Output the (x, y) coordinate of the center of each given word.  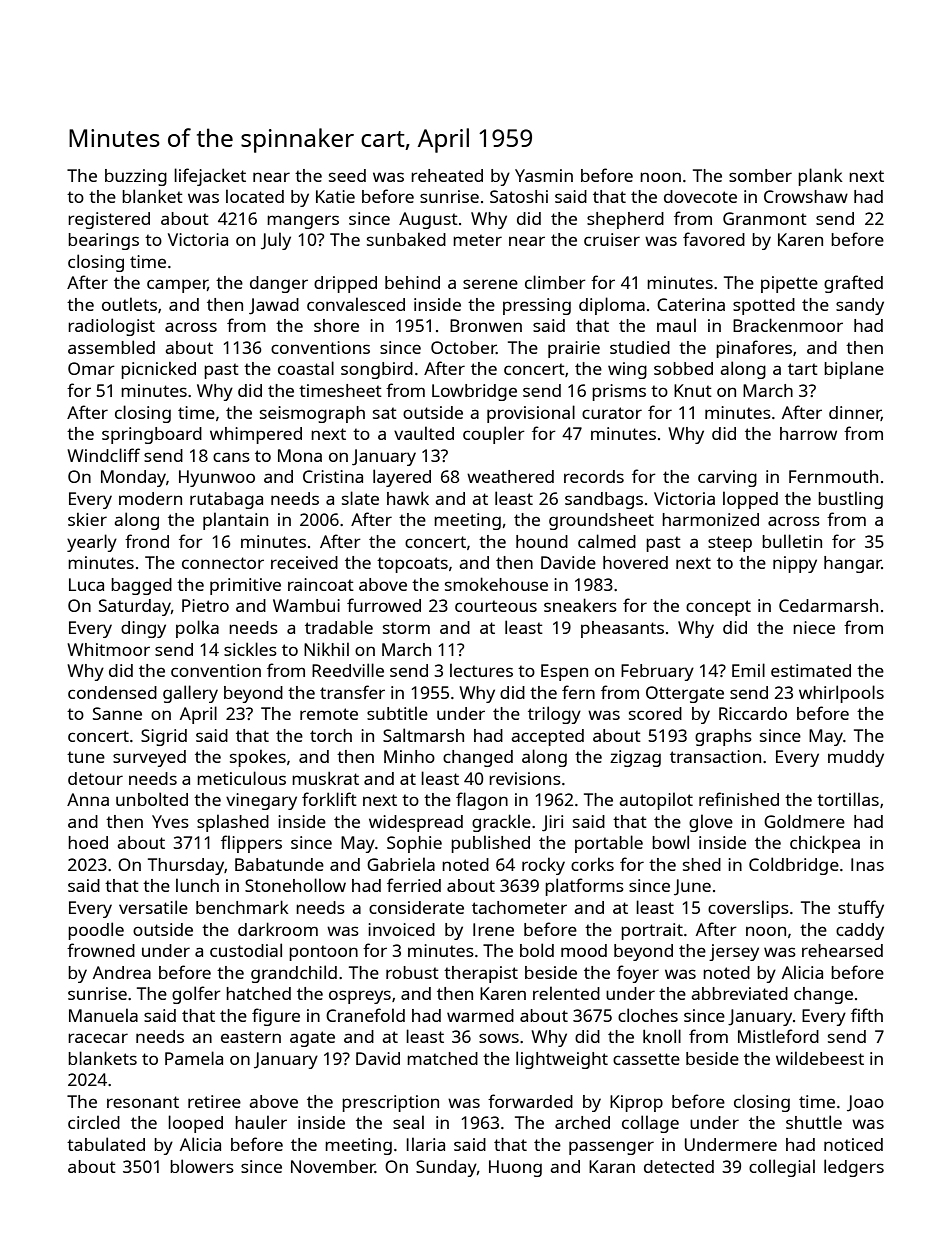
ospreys (360, 997)
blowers (202, 1166)
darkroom (278, 929)
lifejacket (210, 177)
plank (820, 177)
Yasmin (544, 175)
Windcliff (103, 455)
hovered (635, 562)
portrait (652, 931)
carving (727, 478)
